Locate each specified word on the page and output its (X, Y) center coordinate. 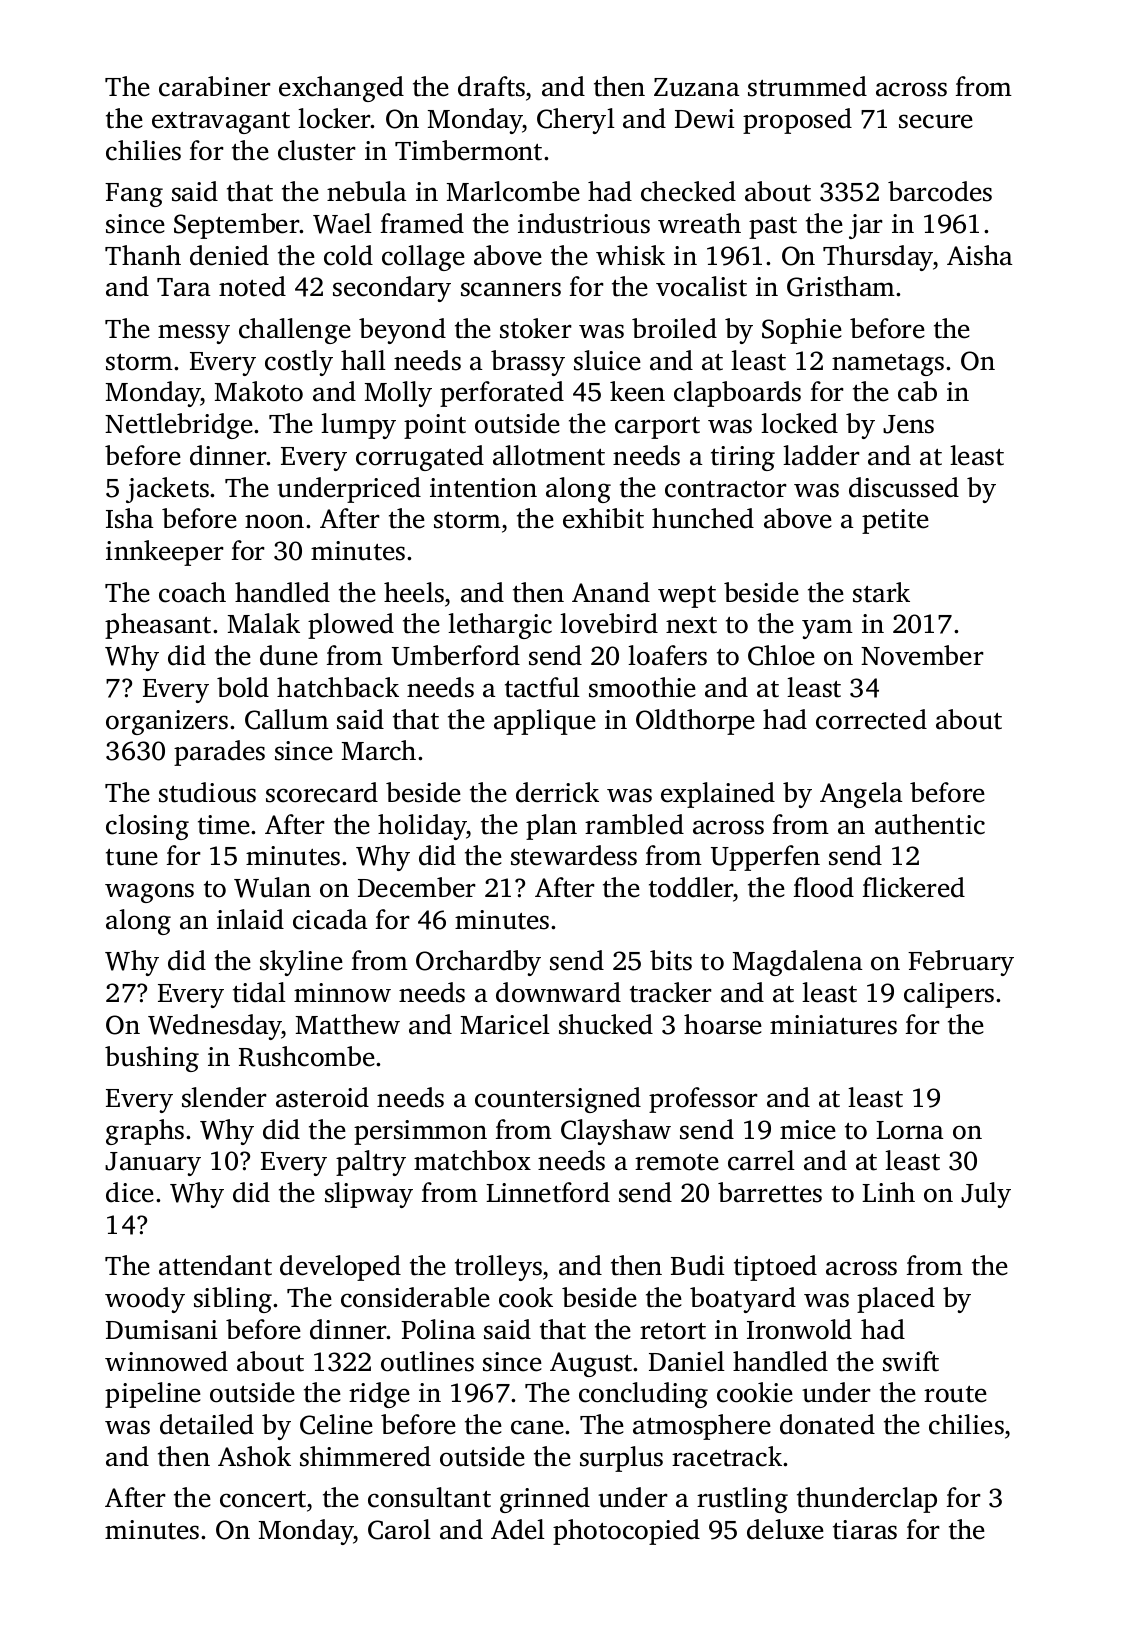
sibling (233, 1300)
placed (896, 1300)
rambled (634, 824)
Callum (287, 719)
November (922, 655)
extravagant (221, 123)
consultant (429, 1497)
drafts (491, 86)
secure (936, 121)
